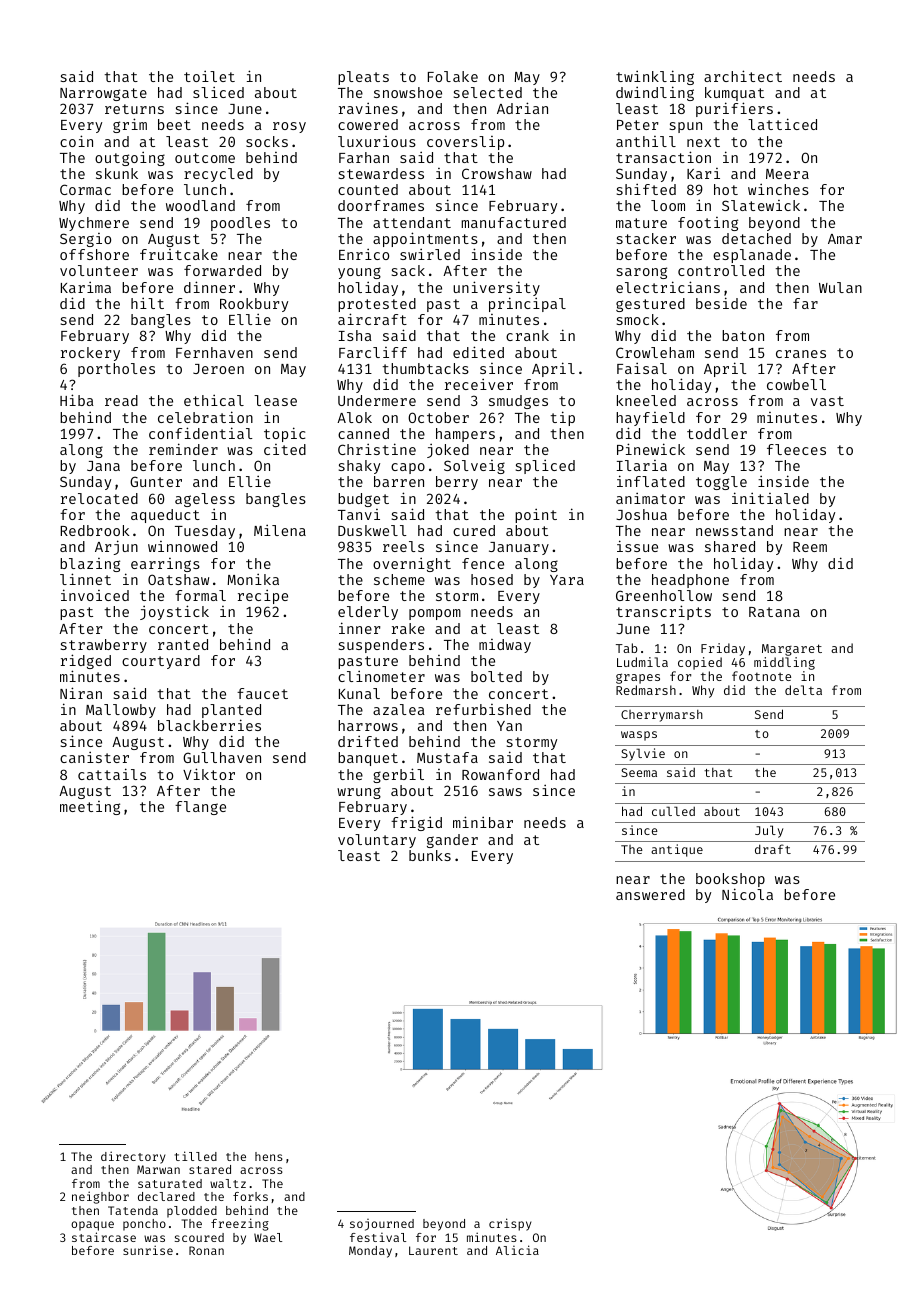  What do you see at coordinates (517, 1250) in the image?
I see `Alicia` at bounding box center [517, 1250].
